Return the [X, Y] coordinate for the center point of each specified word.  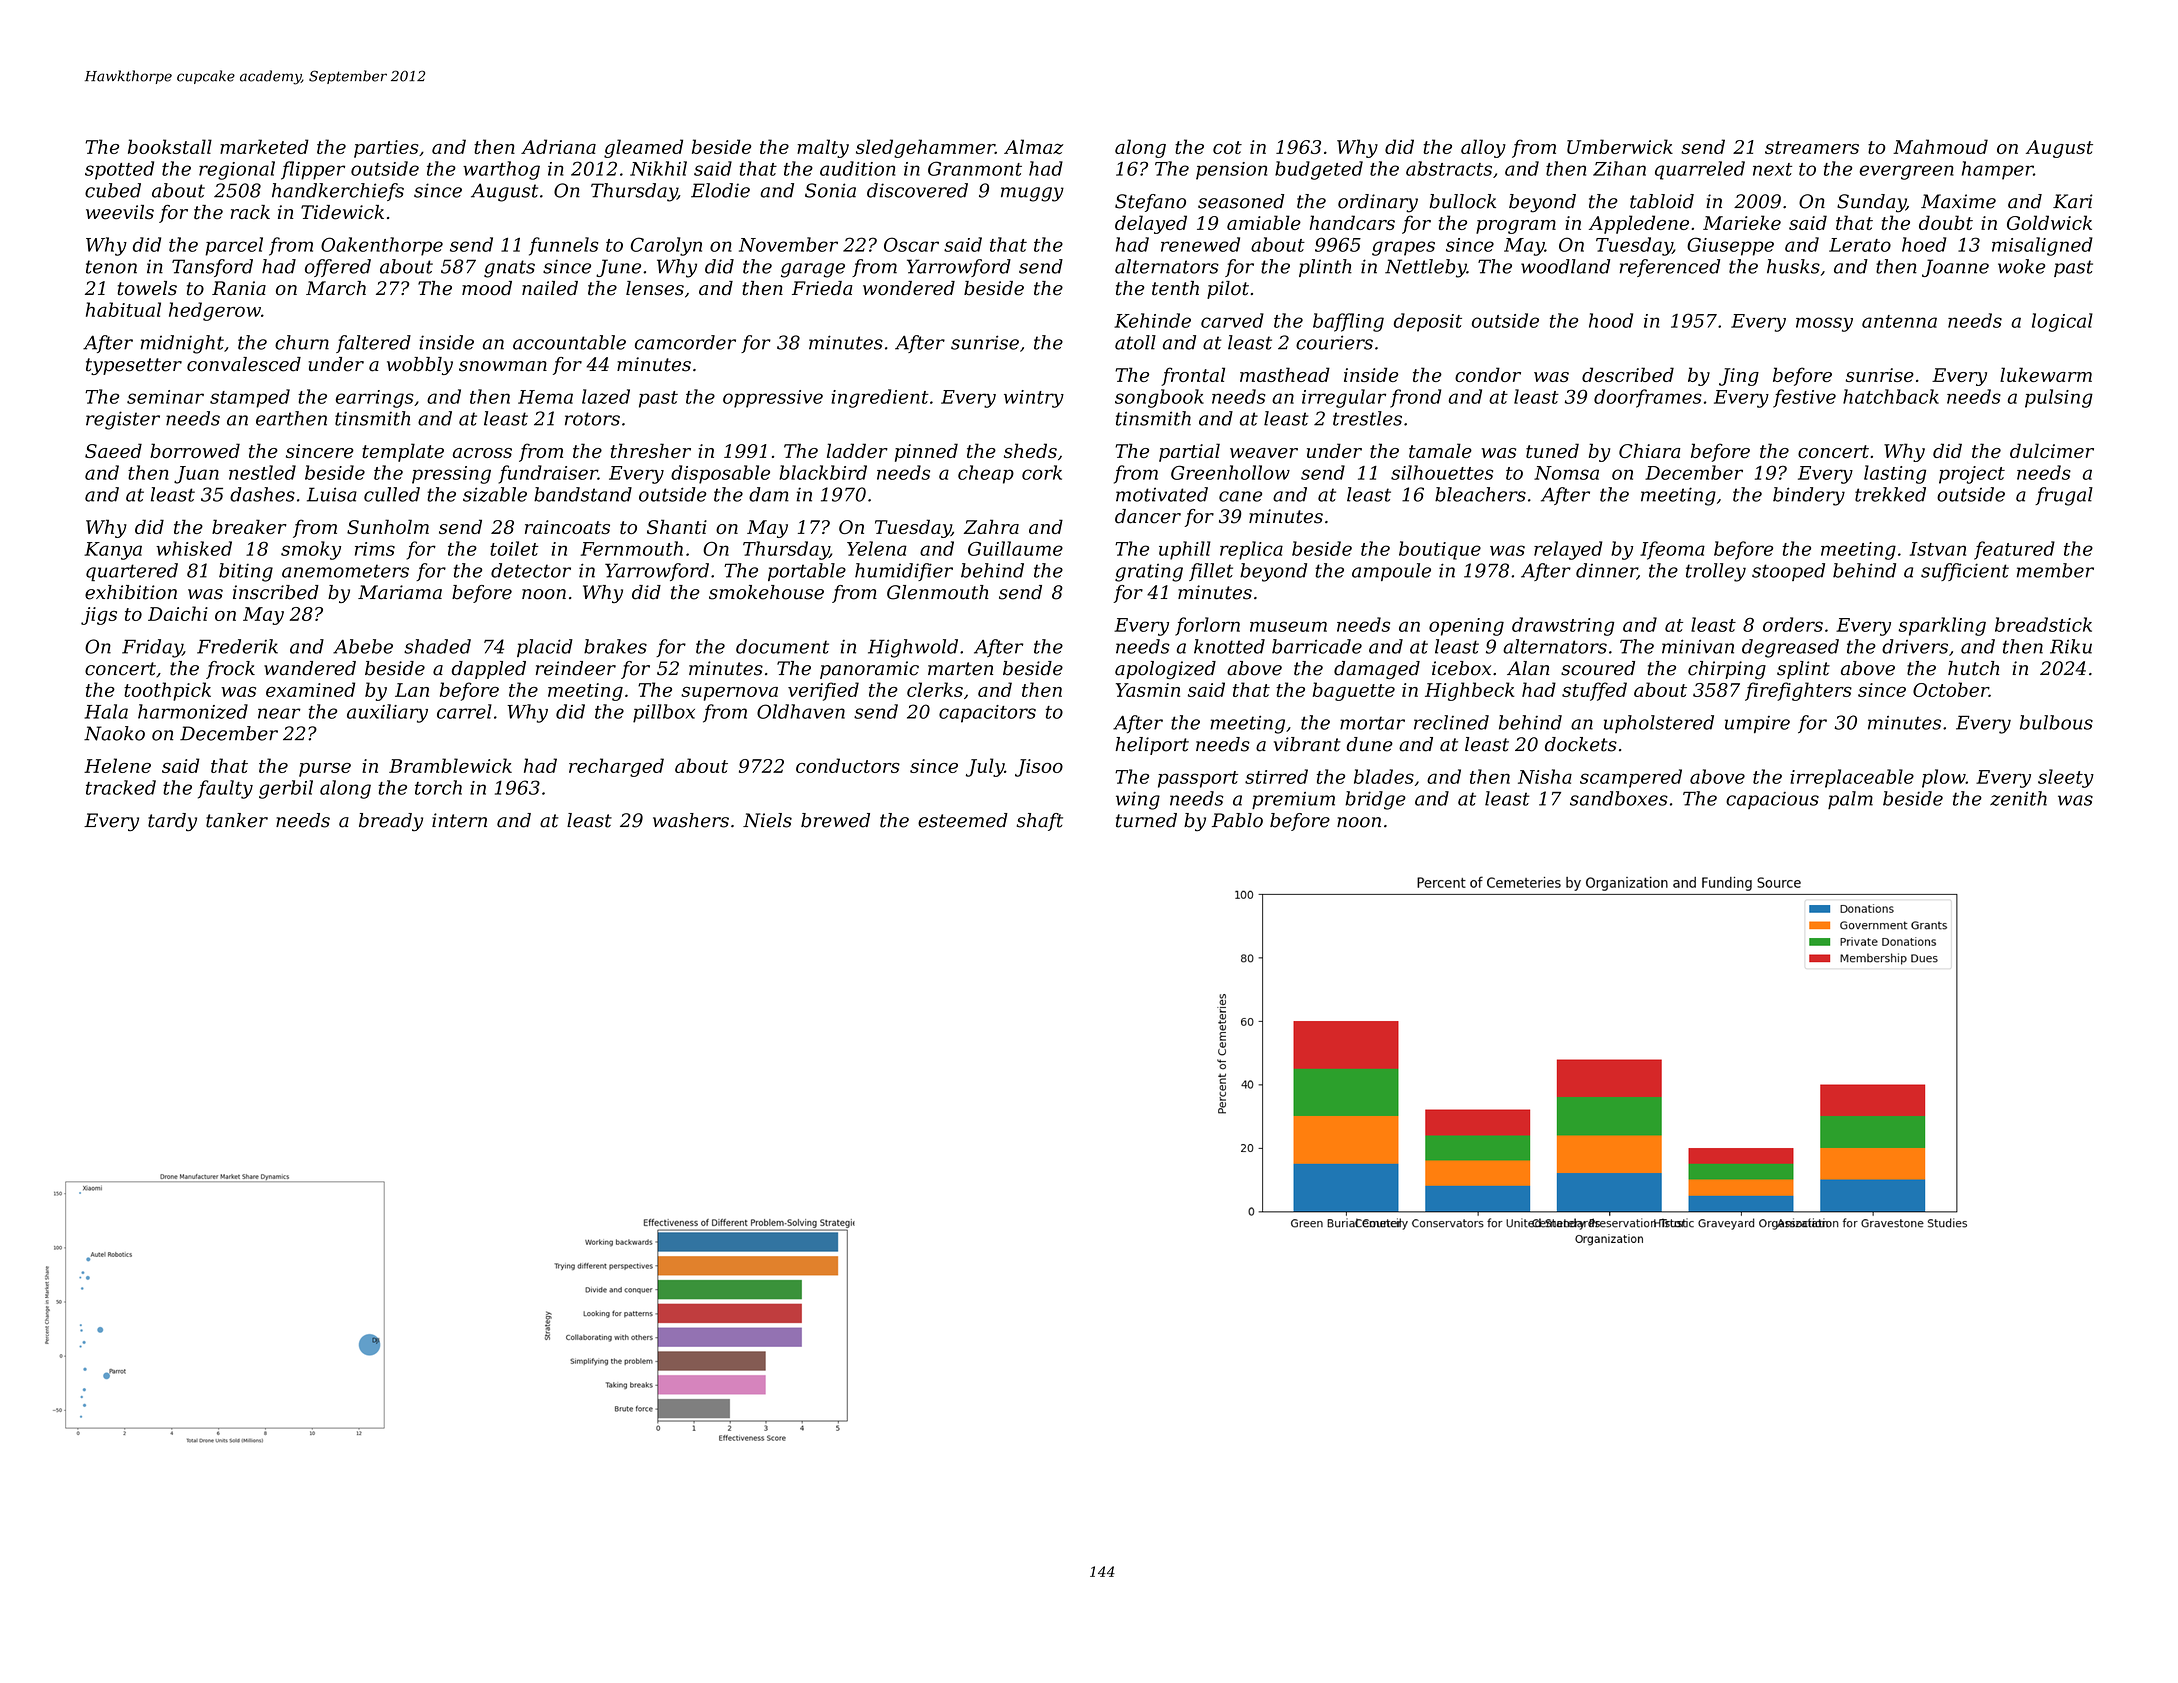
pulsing [2059, 398]
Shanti [677, 526]
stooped [1788, 572]
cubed [113, 190]
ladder [857, 450]
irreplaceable [1852, 778]
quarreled [1700, 170]
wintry [1034, 399]
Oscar [911, 244]
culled [392, 494]
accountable [569, 342]
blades [1384, 776]
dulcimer [2052, 450]
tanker [237, 820]
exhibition [131, 592]
